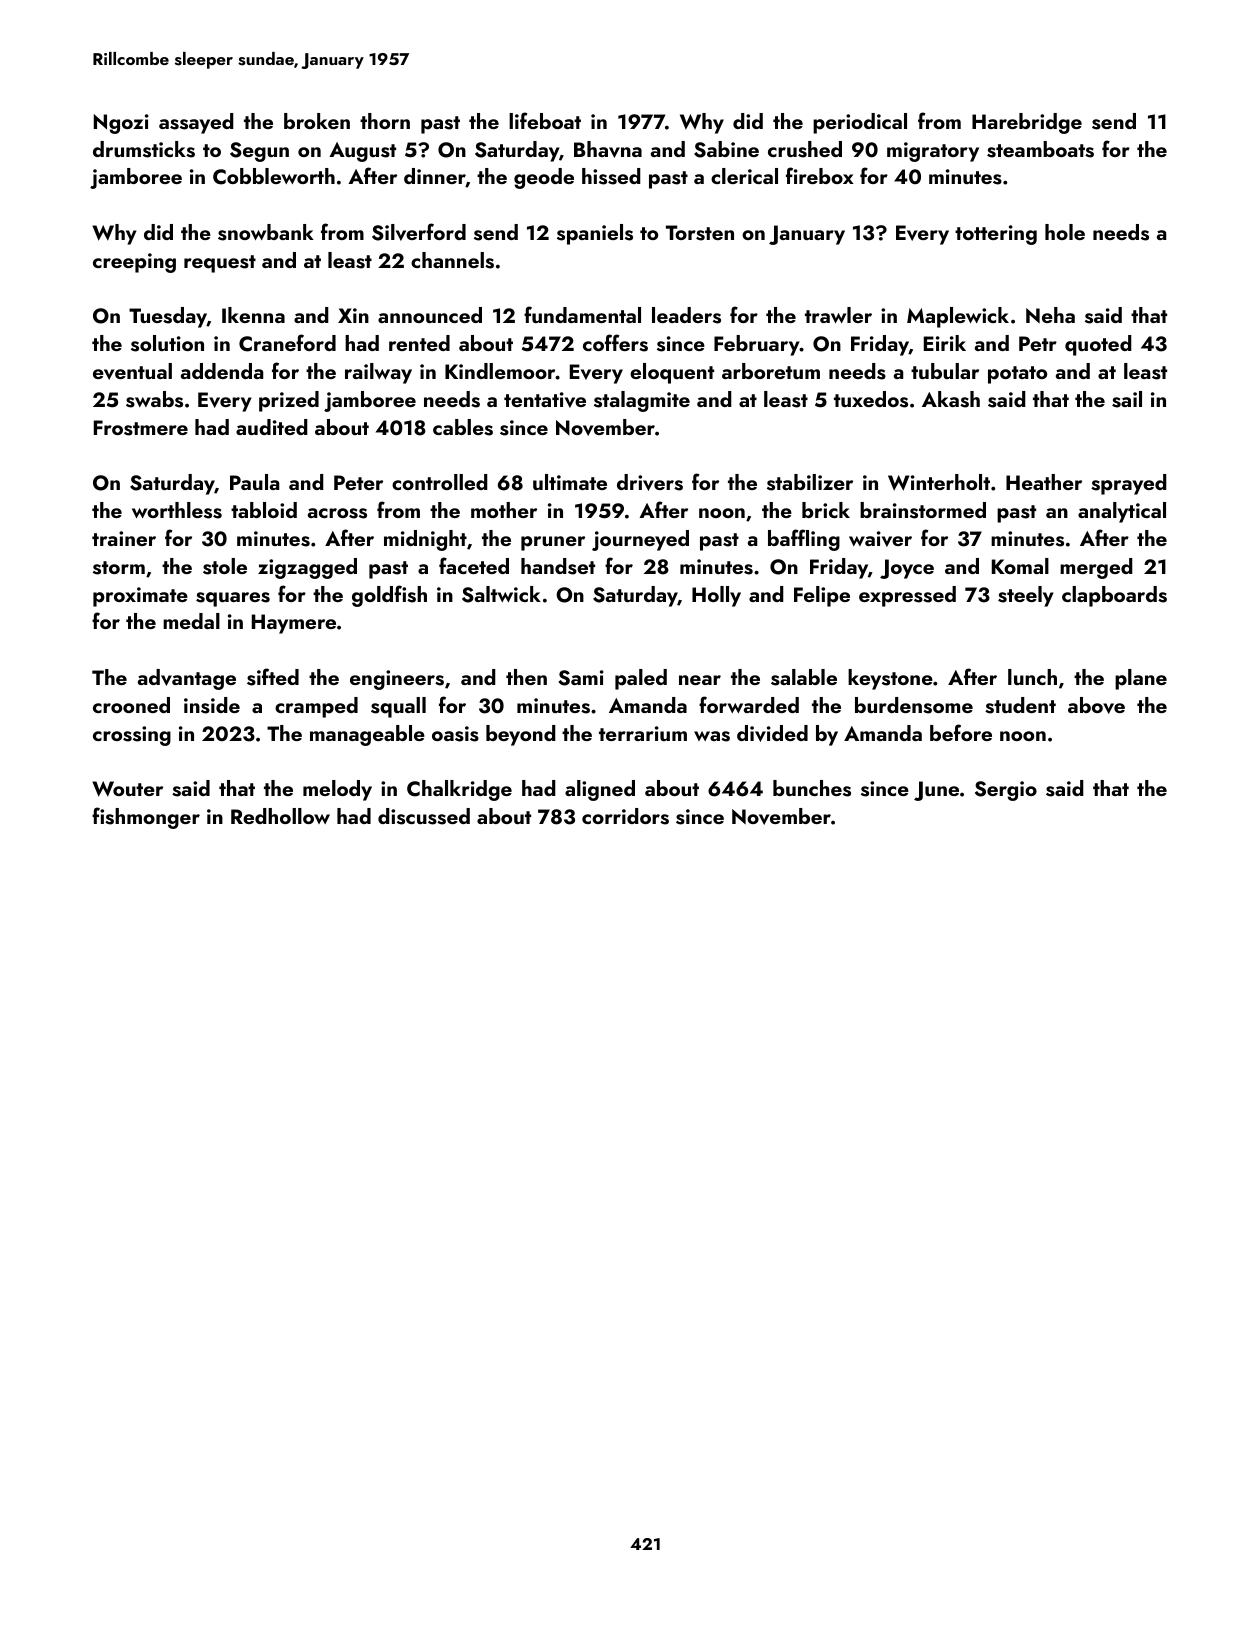 The image size is (1260, 1631). I want to click on hissed, so click(611, 176).
